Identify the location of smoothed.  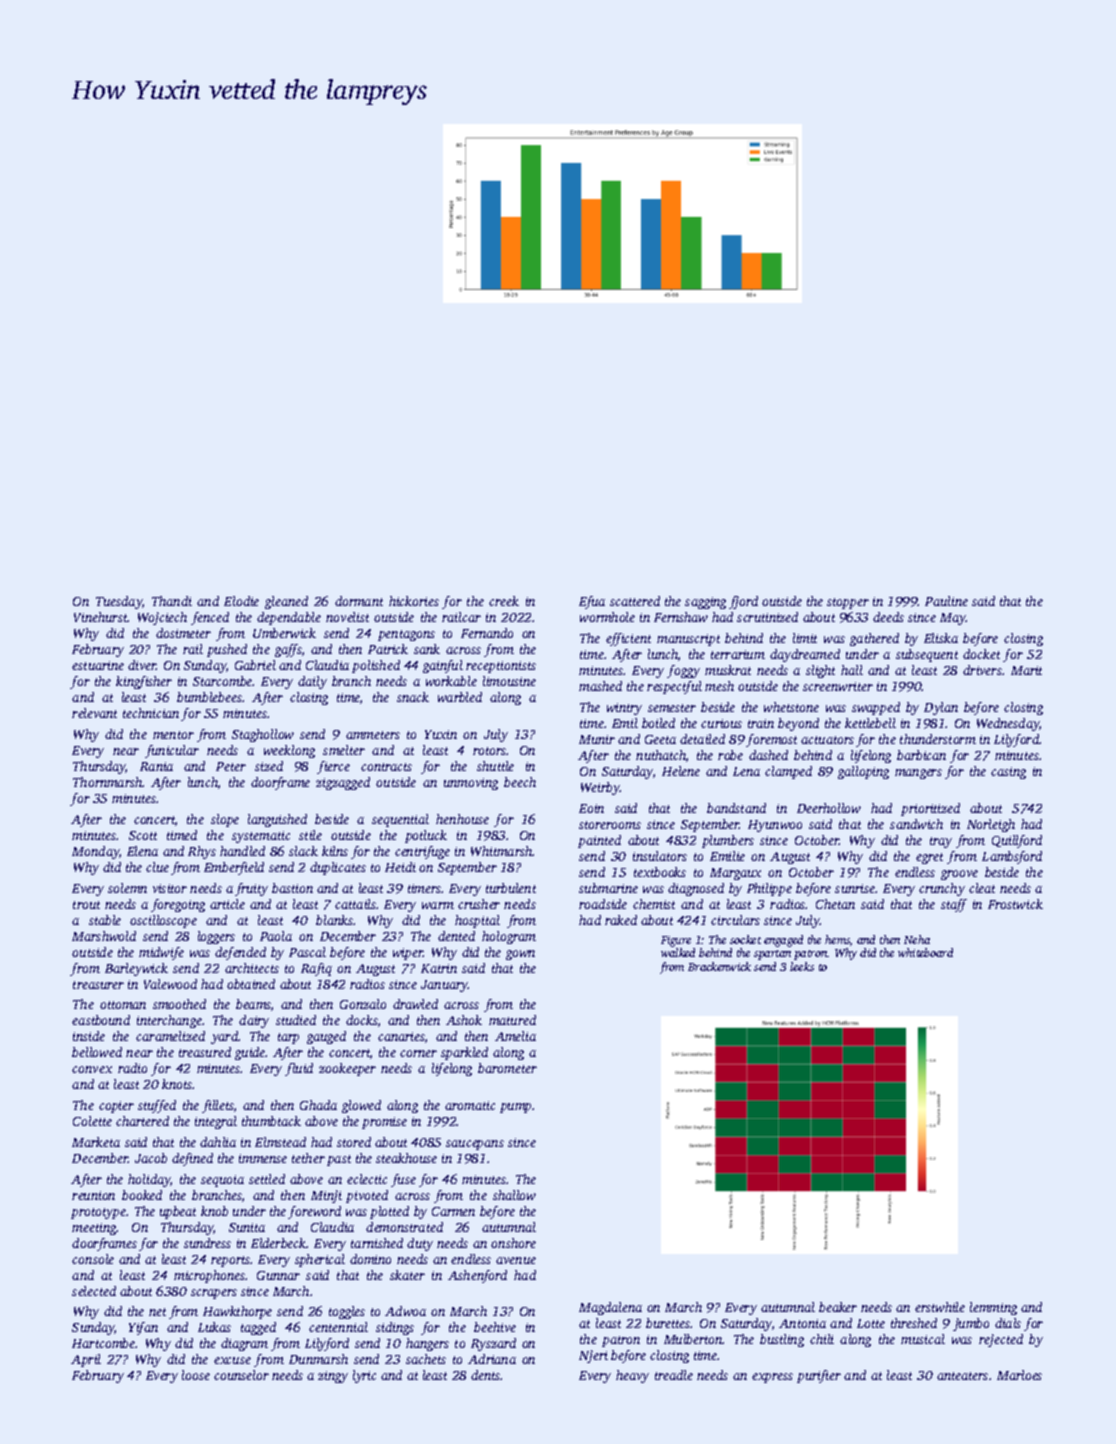
(179, 1004).
